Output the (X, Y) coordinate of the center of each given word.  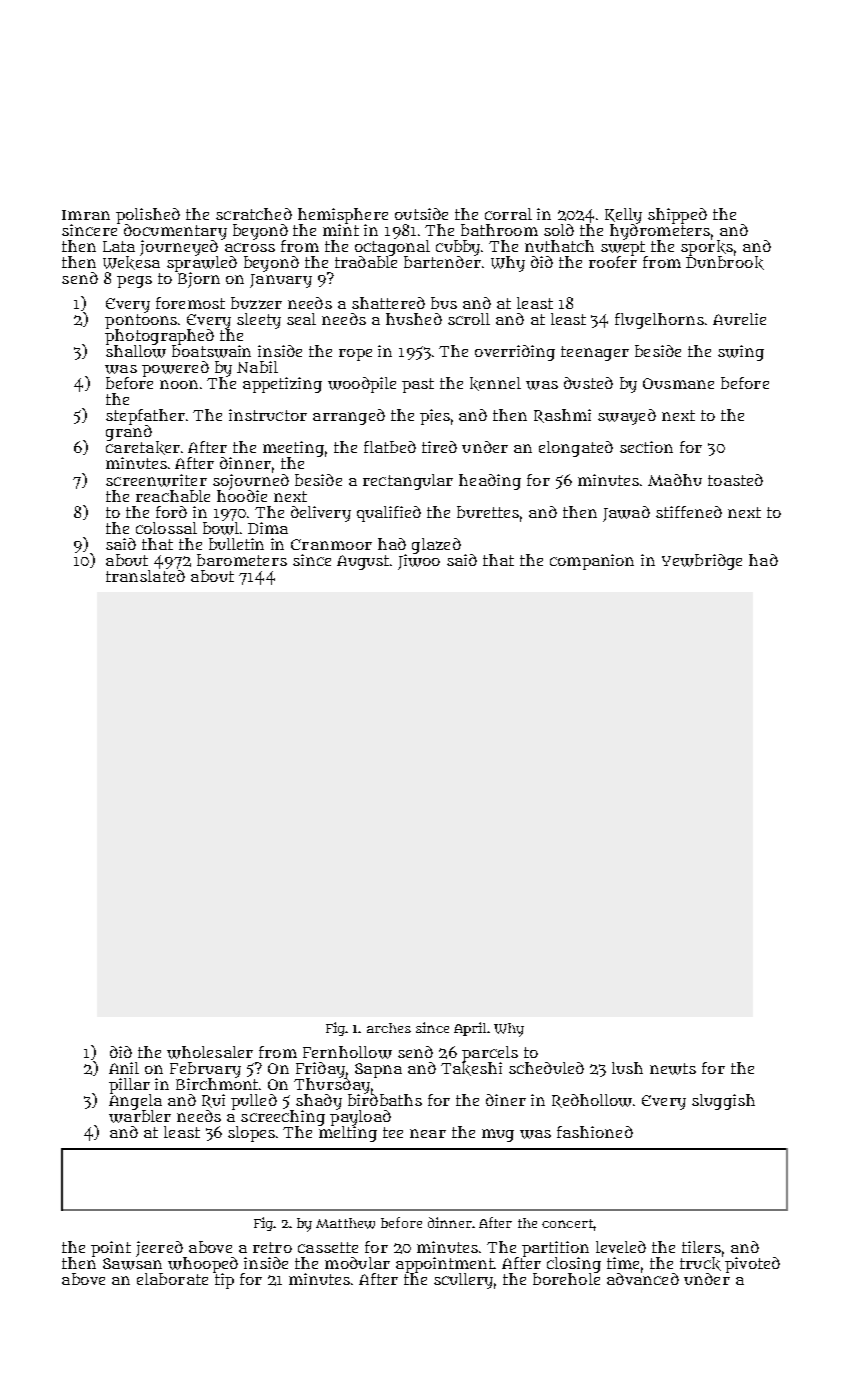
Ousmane (678, 383)
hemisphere (343, 216)
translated (145, 576)
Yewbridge (702, 562)
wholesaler (210, 1052)
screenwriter (156, 480)
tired (439, 447)
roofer (613, 262)
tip (224, 1281)
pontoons (141, 321)
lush (627, 1068)
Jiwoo (419, 562)
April (470, 1029)
